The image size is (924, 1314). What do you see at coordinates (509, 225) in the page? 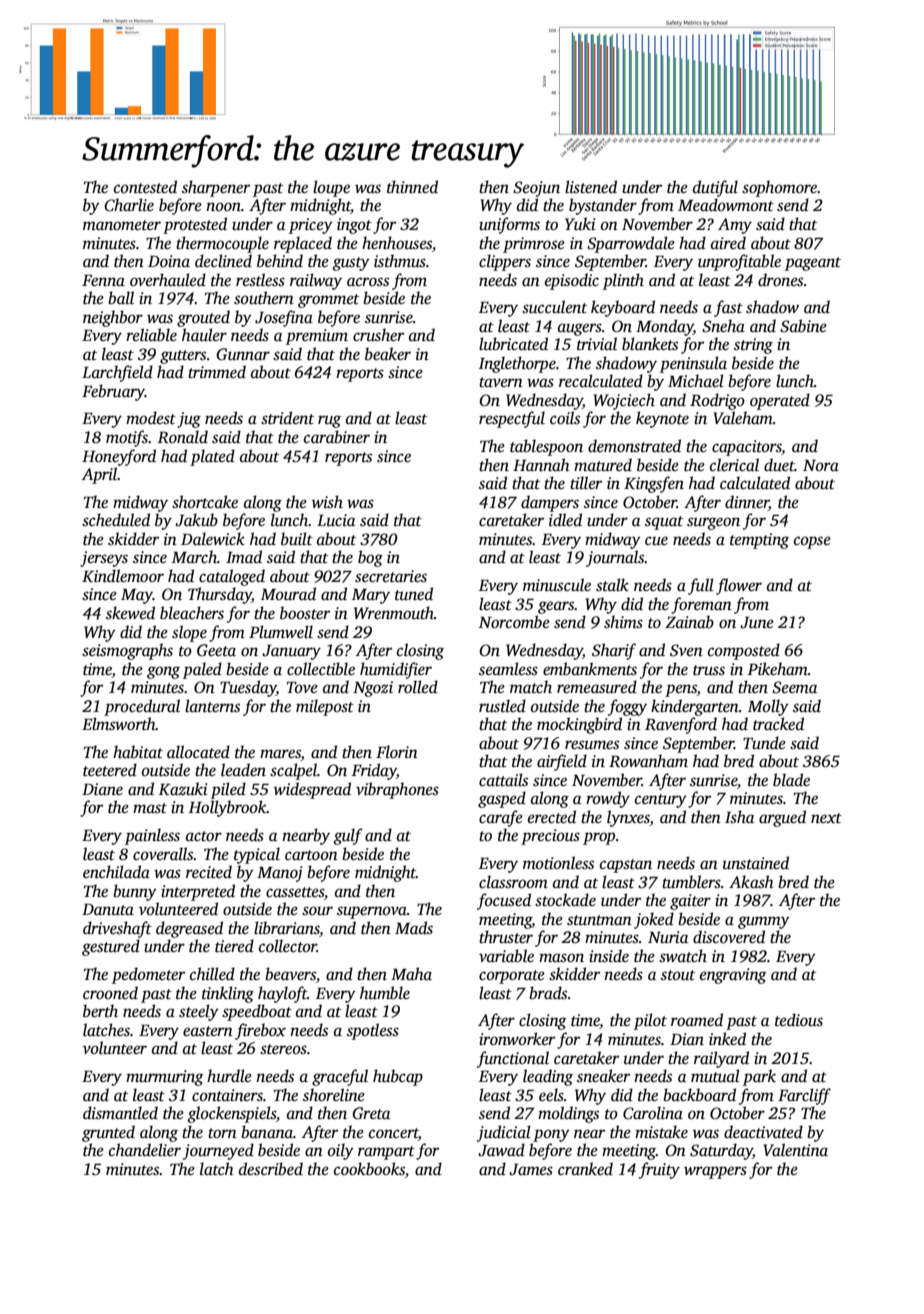
I see `uniforms` at bounding box center [509, 225].
